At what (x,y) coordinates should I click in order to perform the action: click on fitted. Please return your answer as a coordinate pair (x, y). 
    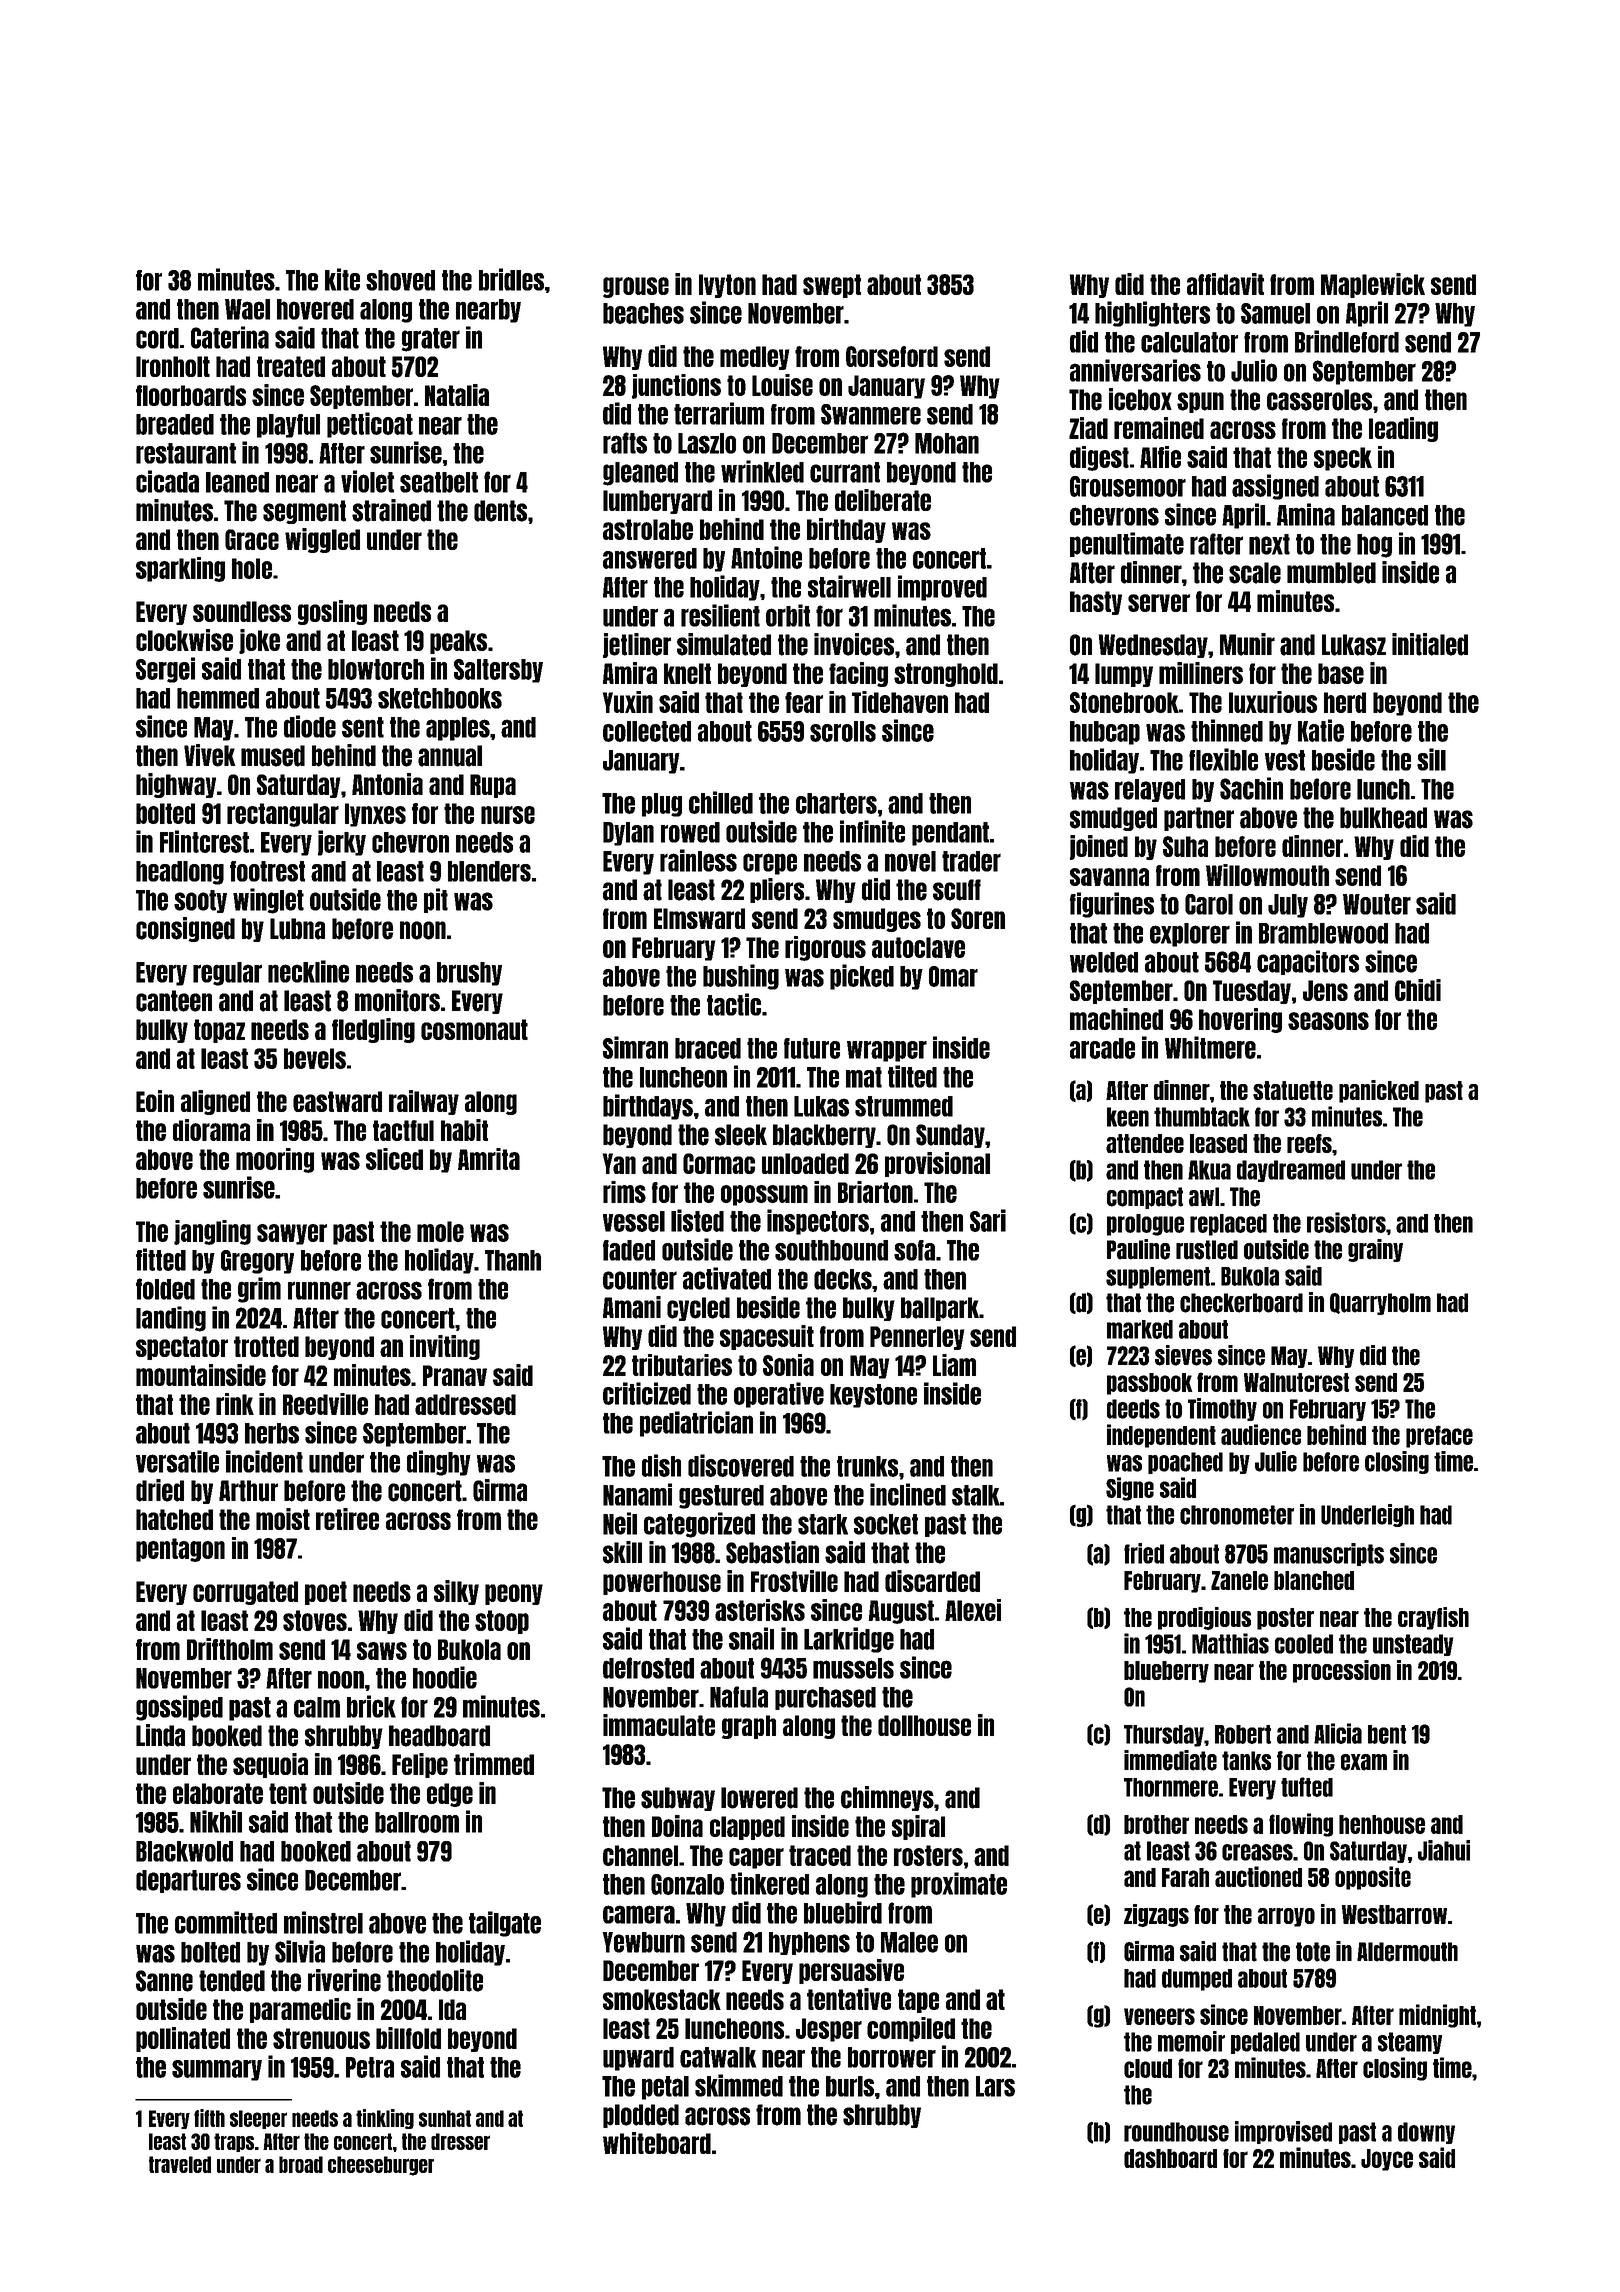
    Looking at the image, I should click on (161, 1259).
